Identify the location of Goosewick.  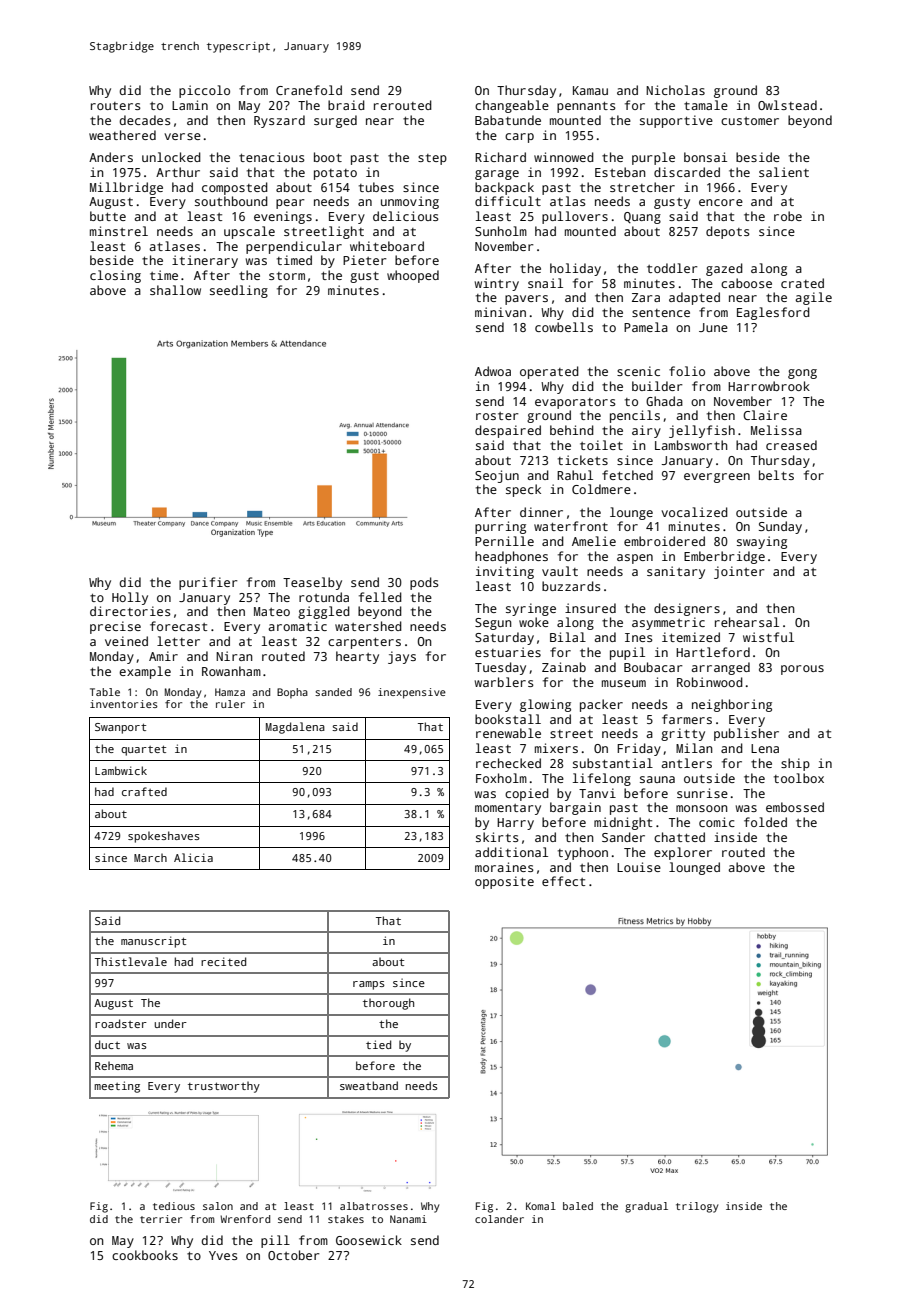
(369, 1240).
